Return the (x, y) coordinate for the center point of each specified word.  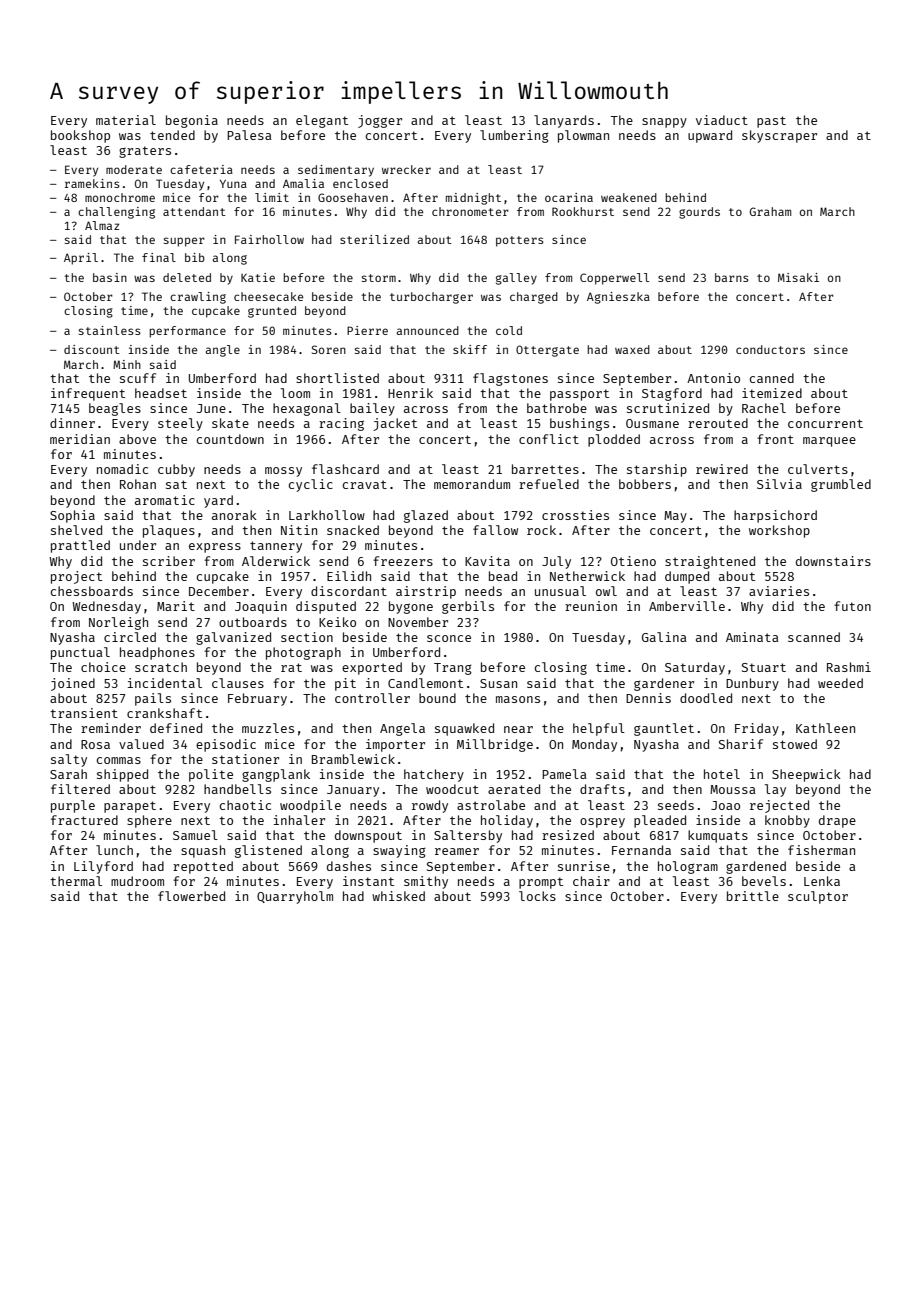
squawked (464, 729)
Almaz (102, 225)
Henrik (410, 393)
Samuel (195, 835)
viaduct (722, 120)
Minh (127, 364)
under (138, 545)
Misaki (798, 277)
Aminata (752, 637)
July (556, 562)
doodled (706, 698)
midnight (473, 199)
